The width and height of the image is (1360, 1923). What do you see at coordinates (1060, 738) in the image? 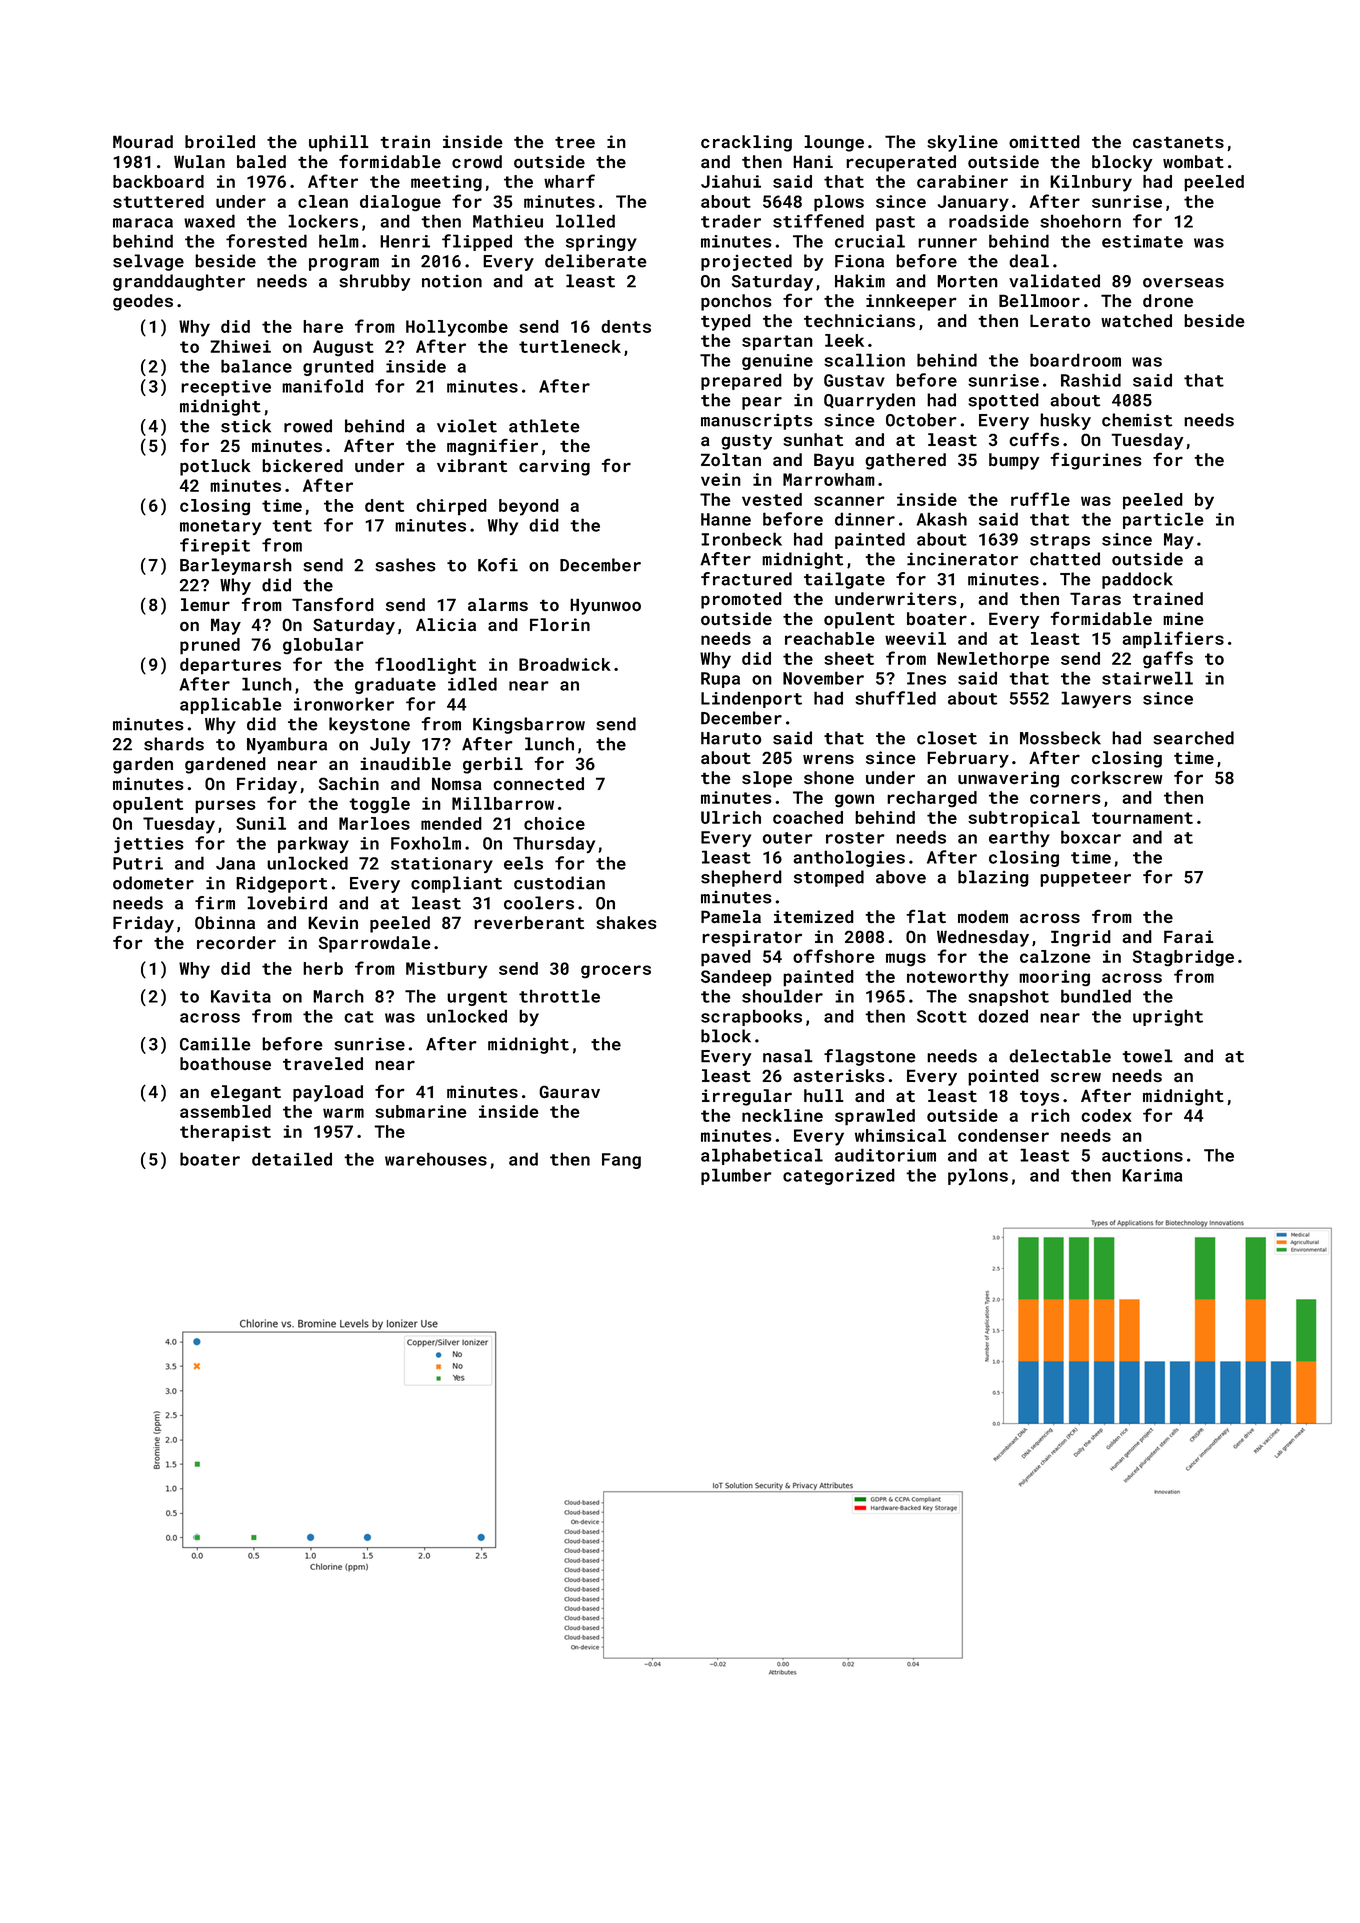
I see `Mossbeck` at bounding box center [1060, 738].
